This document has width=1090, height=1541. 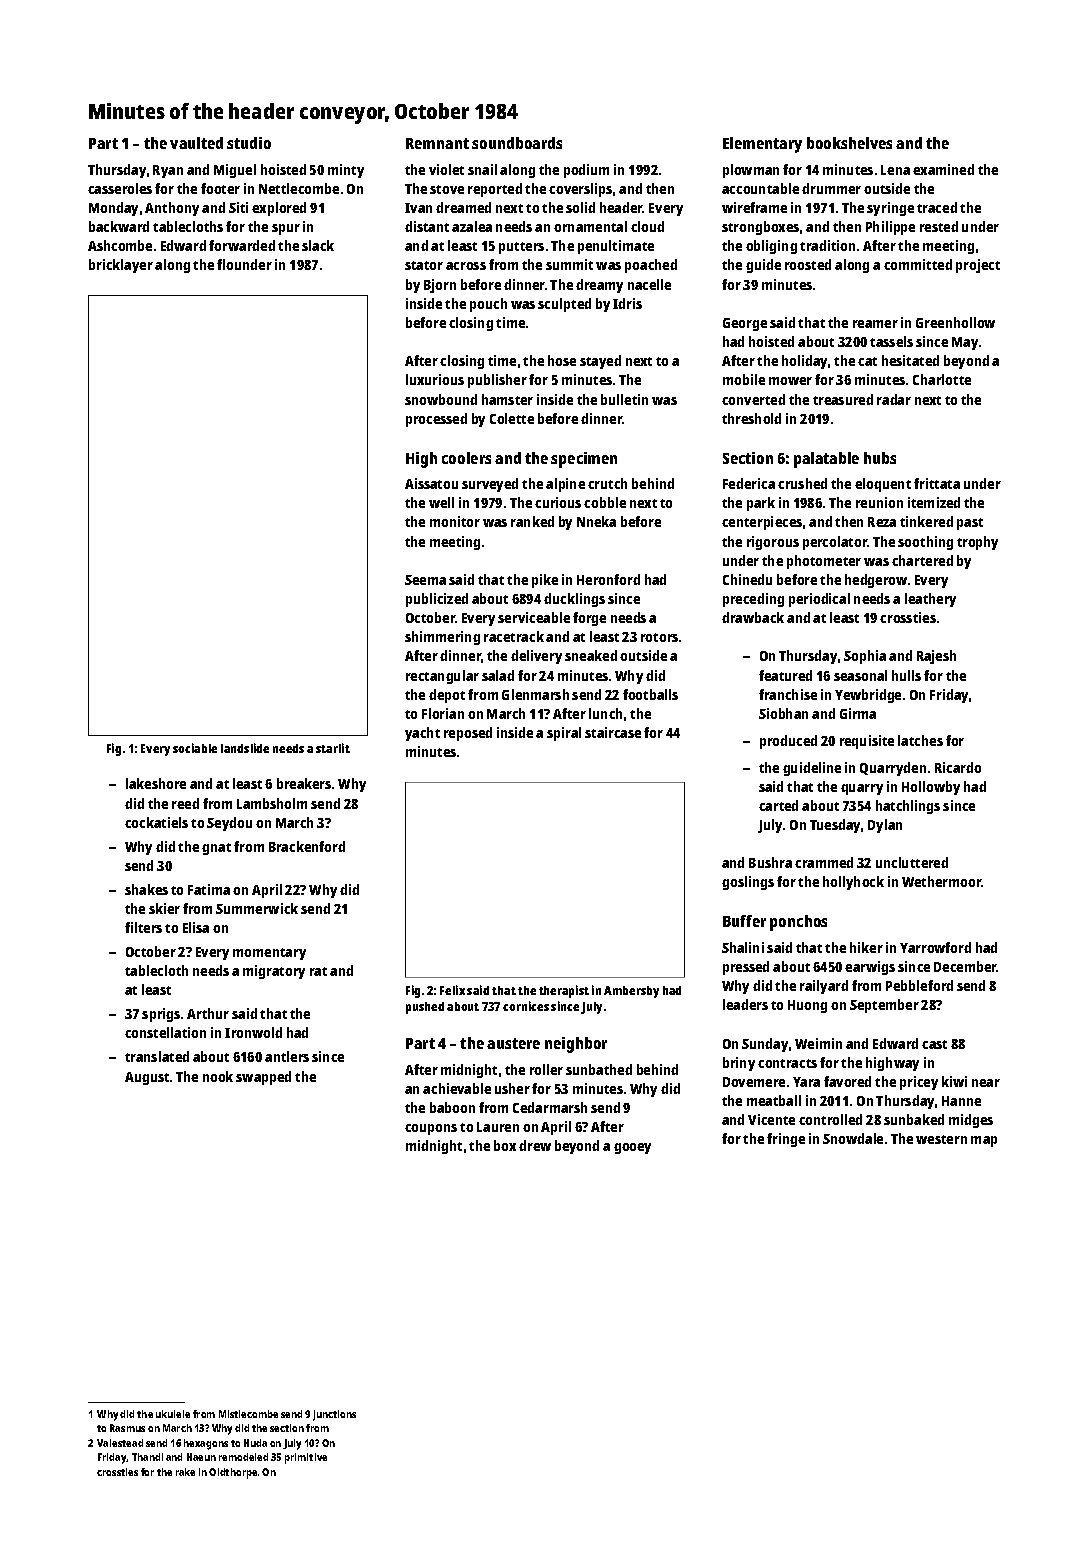 What do you see at coordinates (849, 143) in the document?
I see `bookshelves` at bounding box center [849, 143].
